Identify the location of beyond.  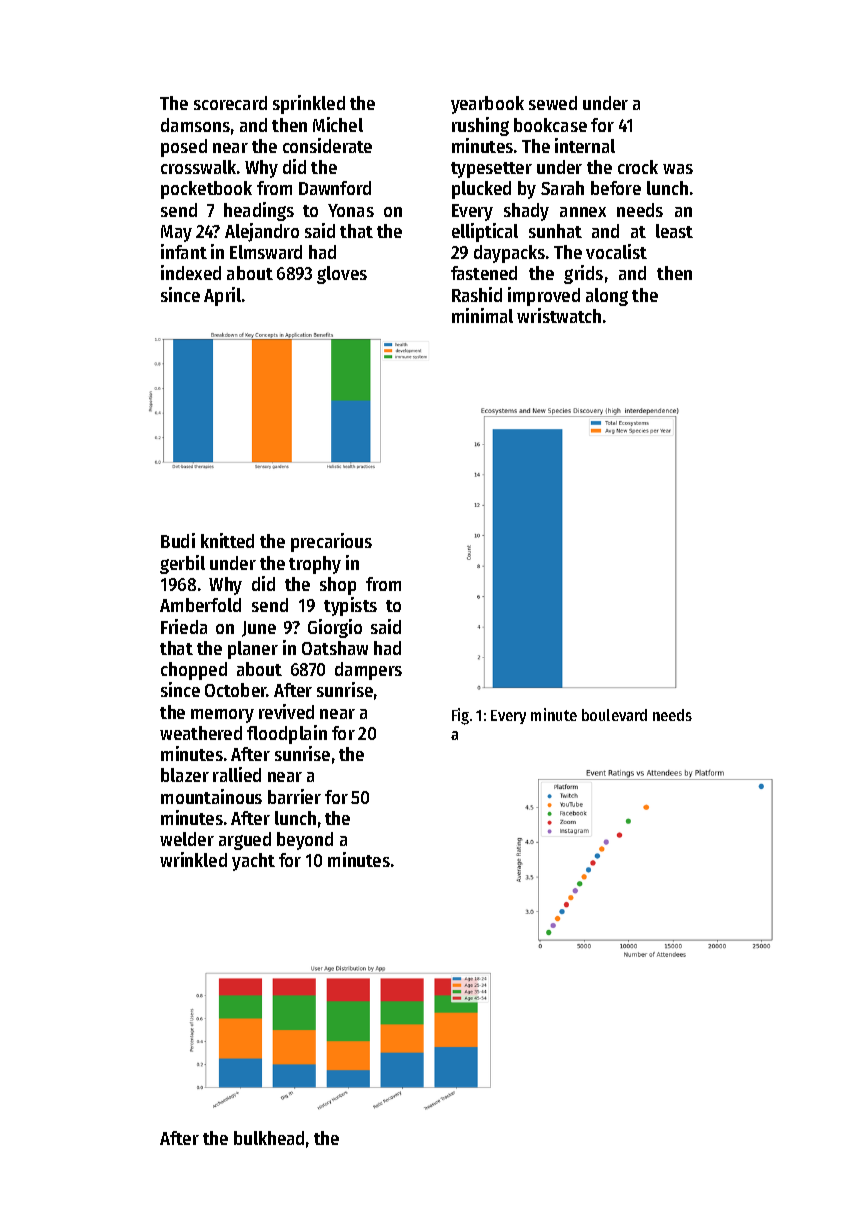
(305, 841).
